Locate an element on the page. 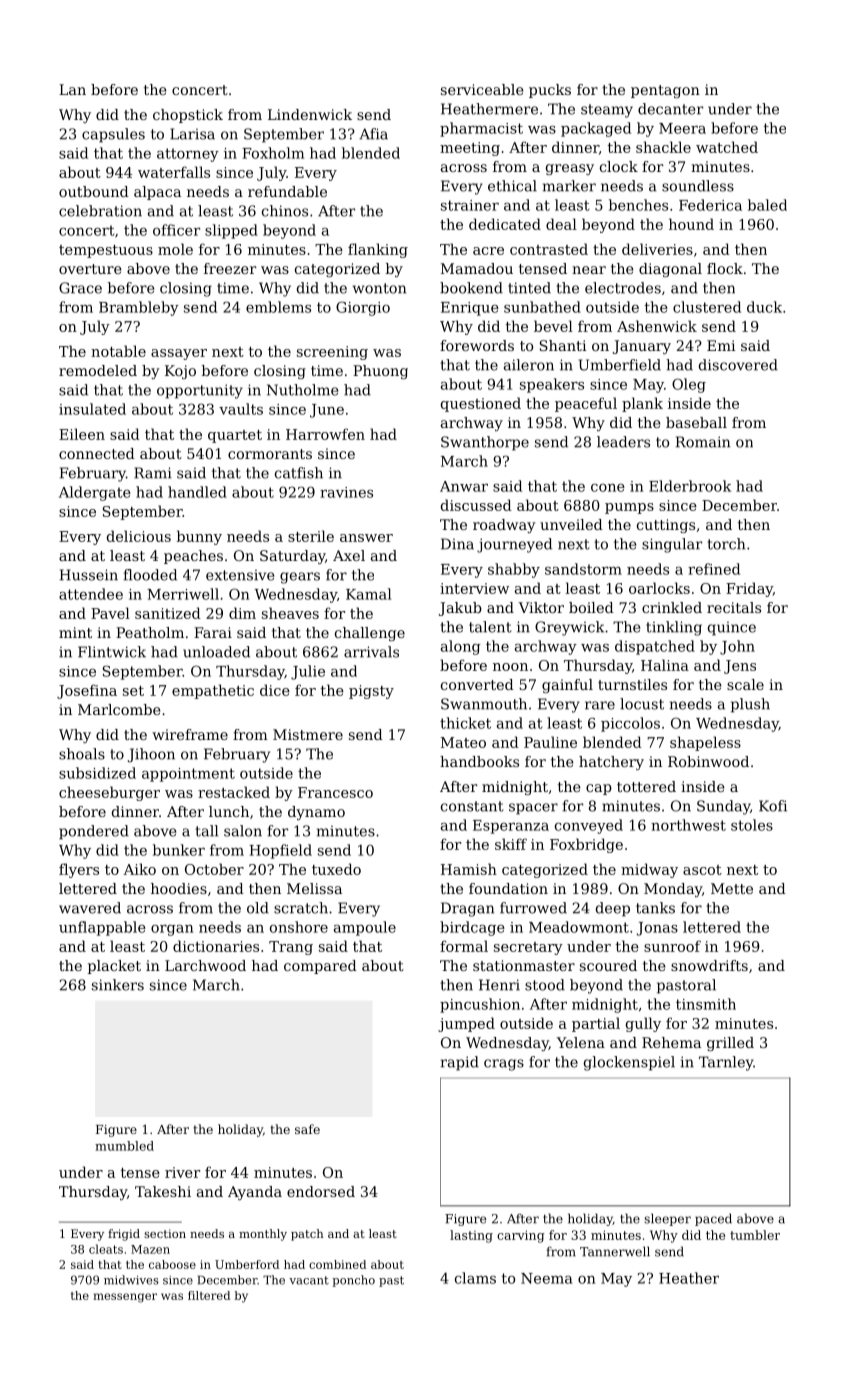 This image has width=849, height=1400. Oleg is located at coordinates (689, 385).
